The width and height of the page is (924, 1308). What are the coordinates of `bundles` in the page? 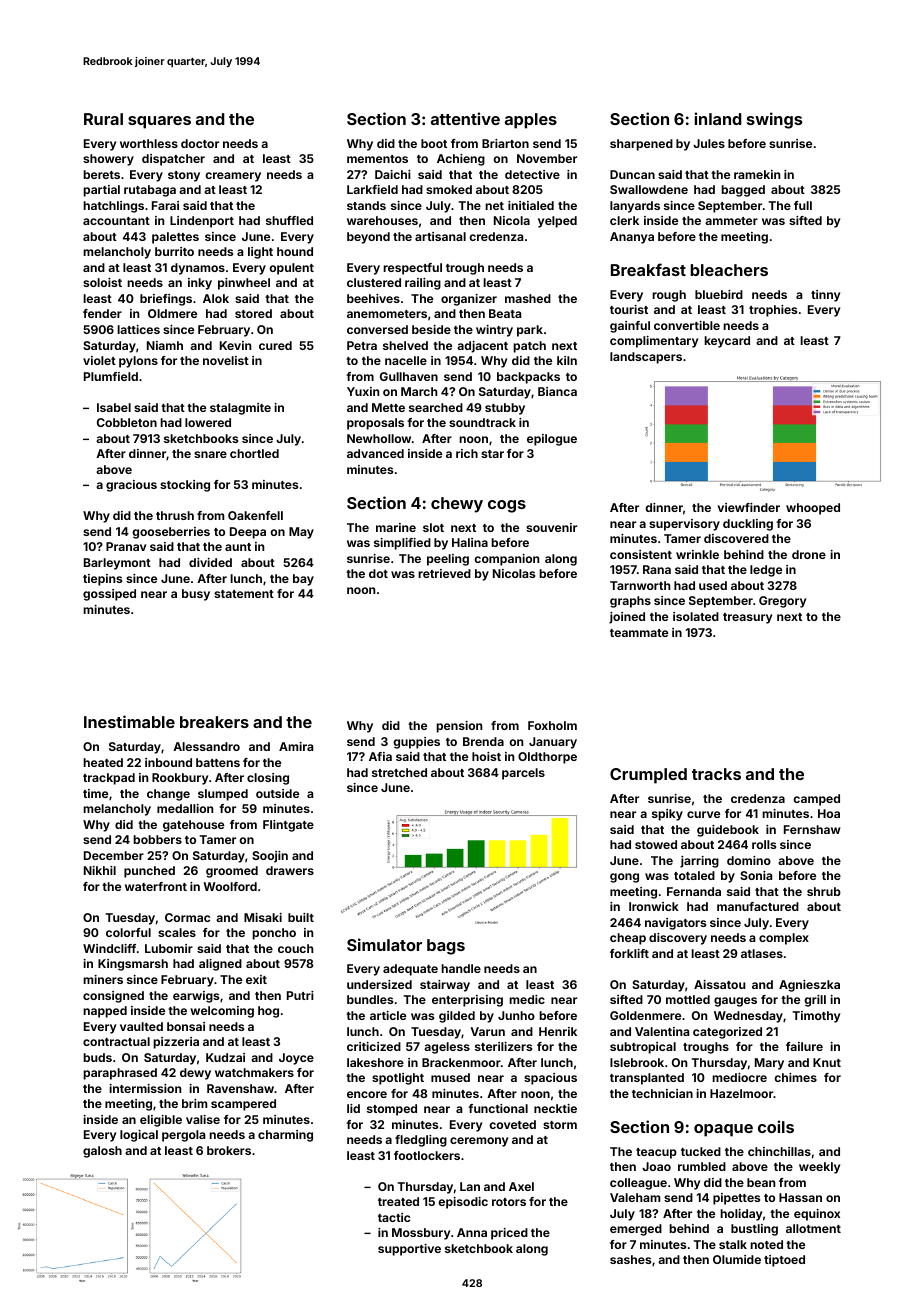 It's located at (370, 999).
